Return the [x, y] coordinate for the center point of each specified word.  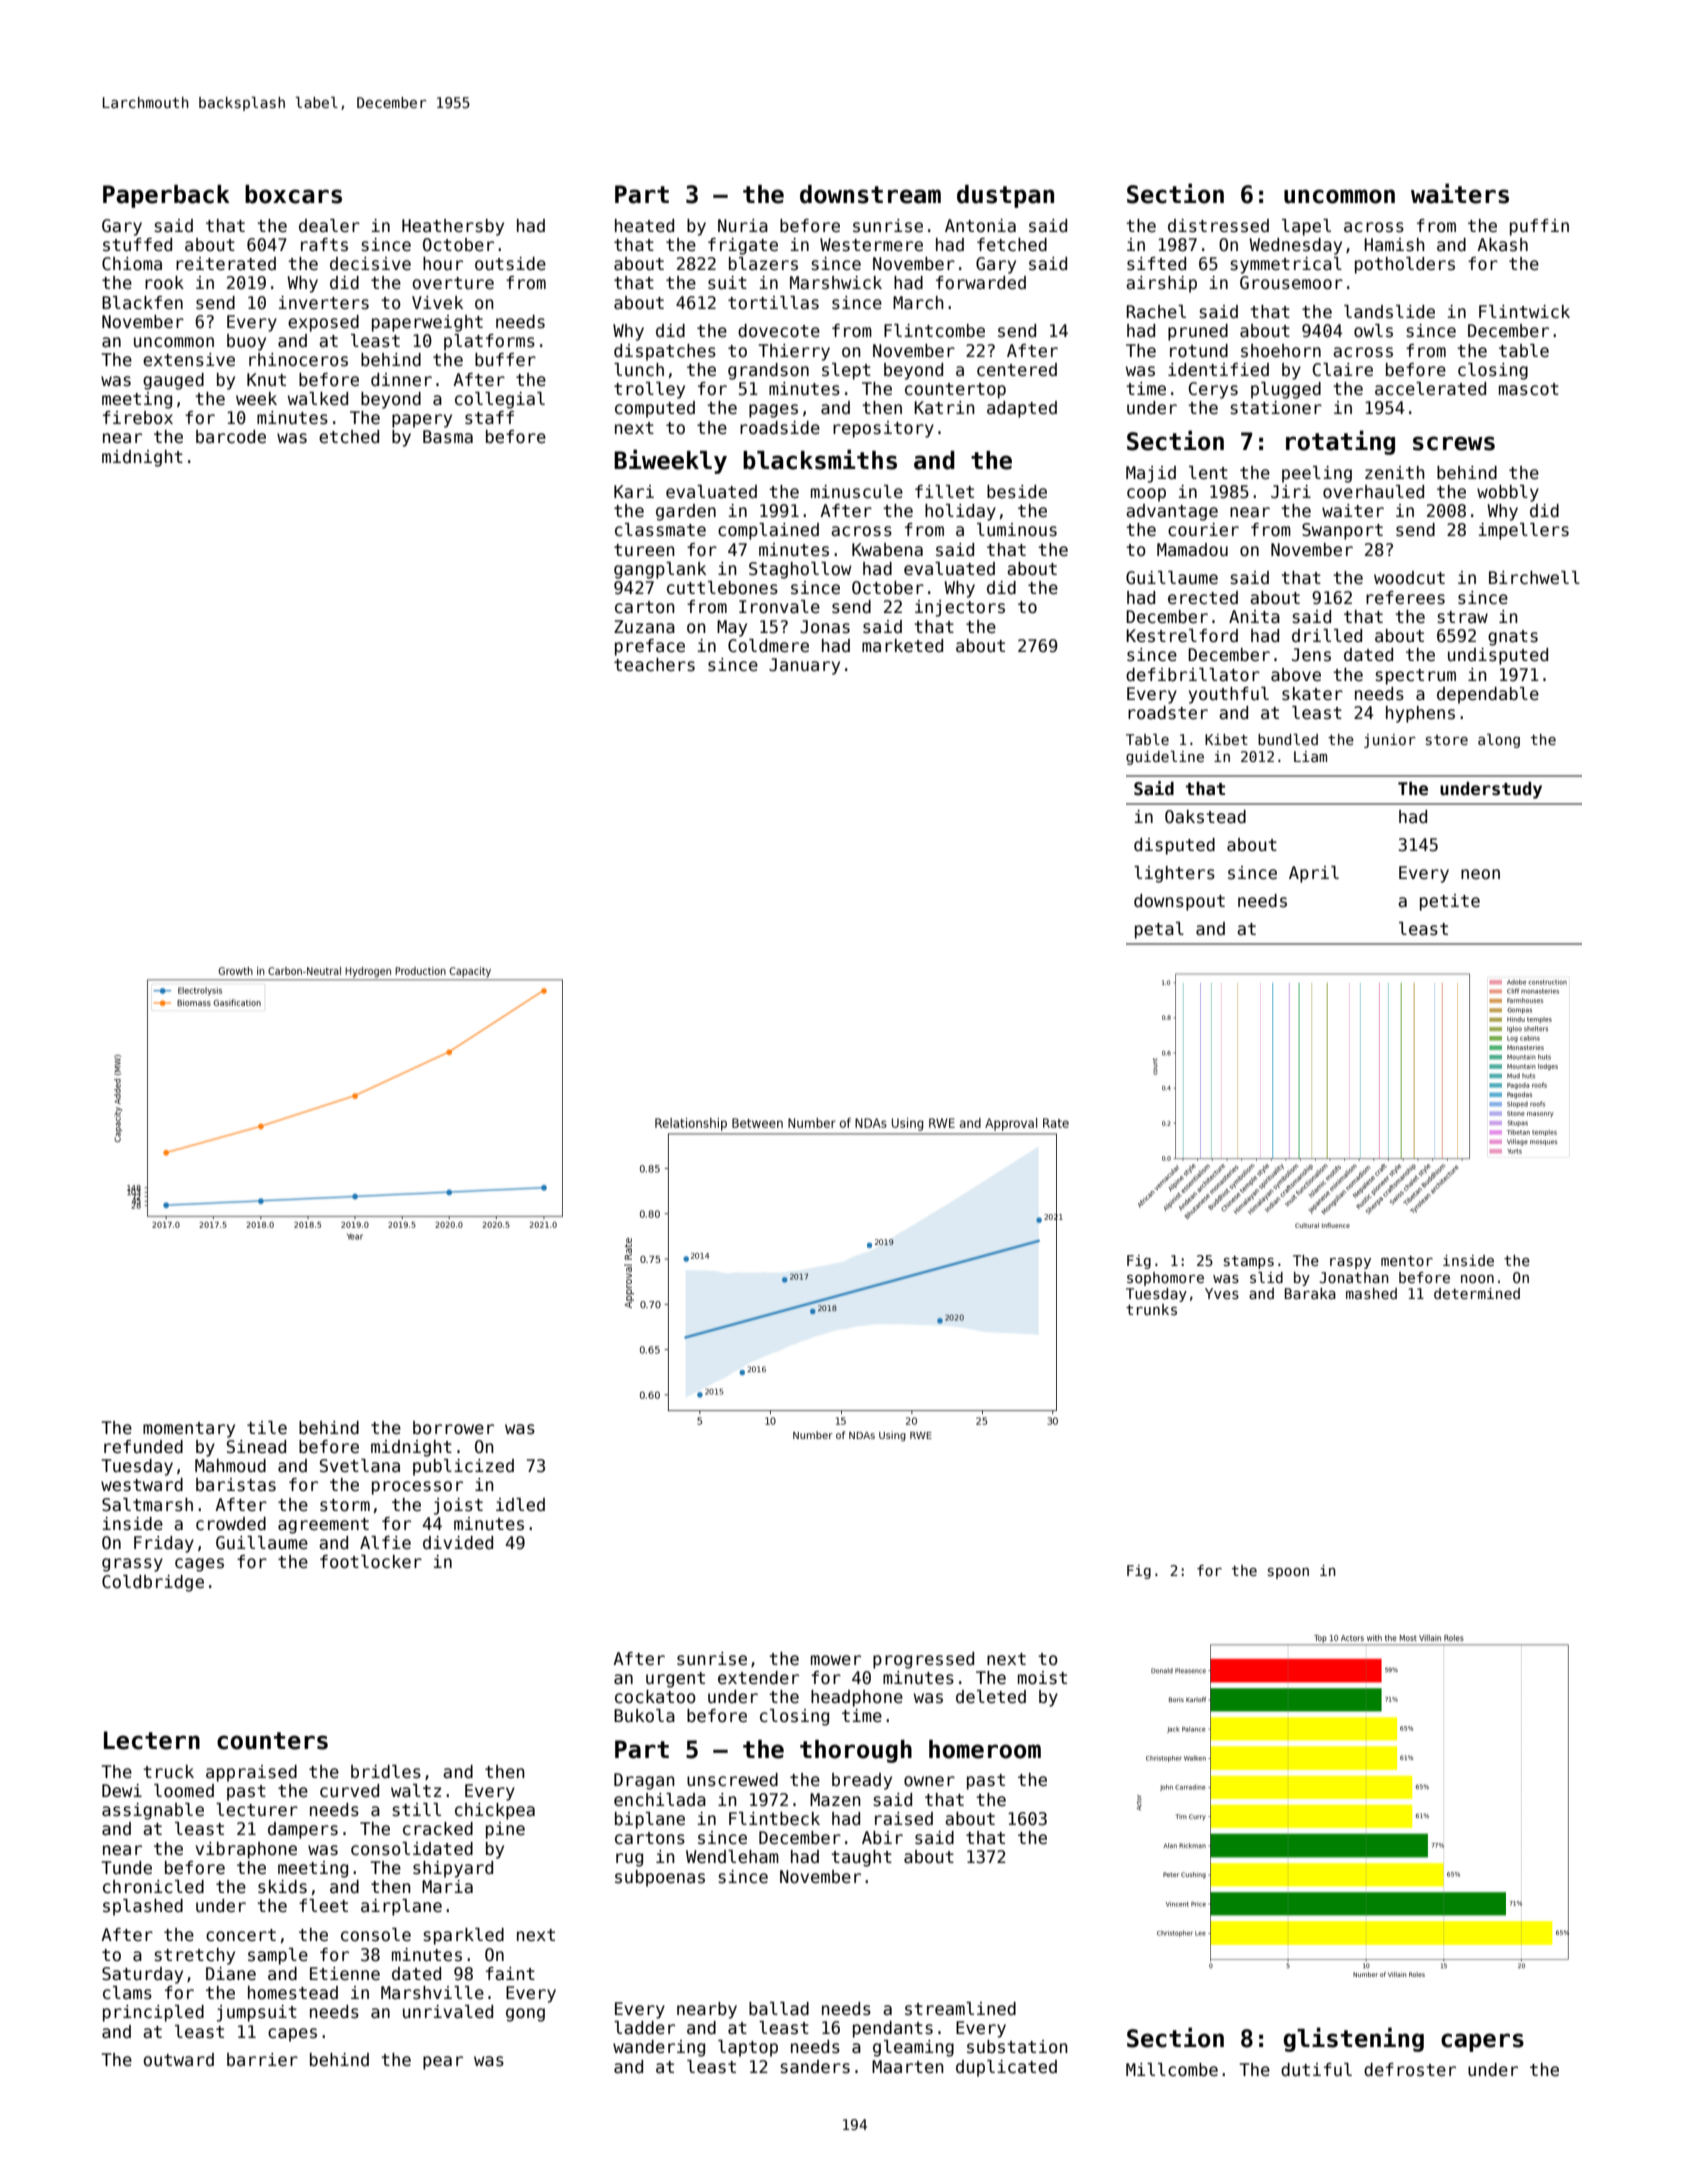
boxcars [293, 194]
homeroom [985, 1749]
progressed [923, 1660]
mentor [1407, 1261]
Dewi [122, 1791]
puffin [1539, 227]
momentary [189, 1430]
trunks [1151, 1309]
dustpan [1005, 196]
